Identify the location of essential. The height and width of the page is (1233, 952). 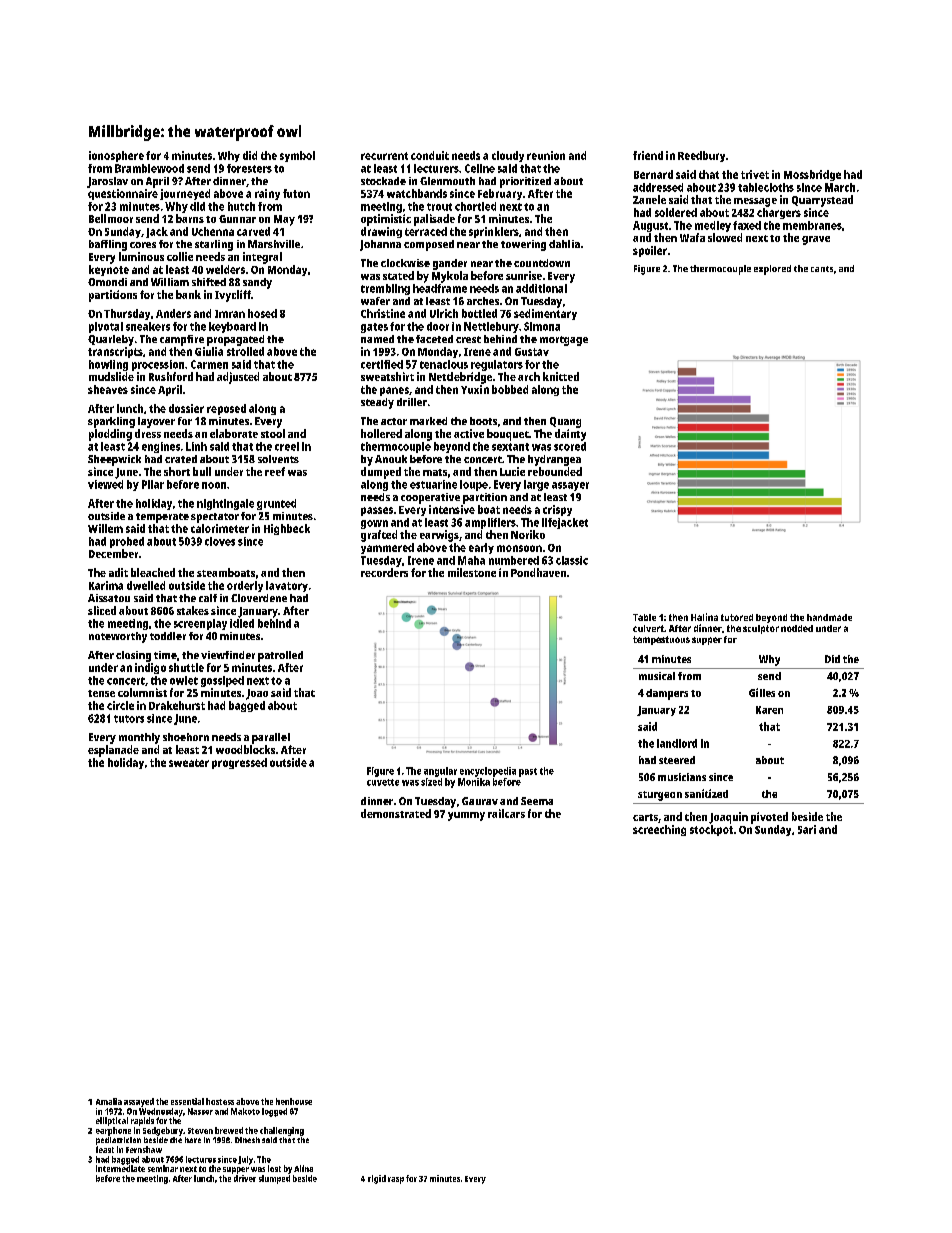
(187, 1101).
